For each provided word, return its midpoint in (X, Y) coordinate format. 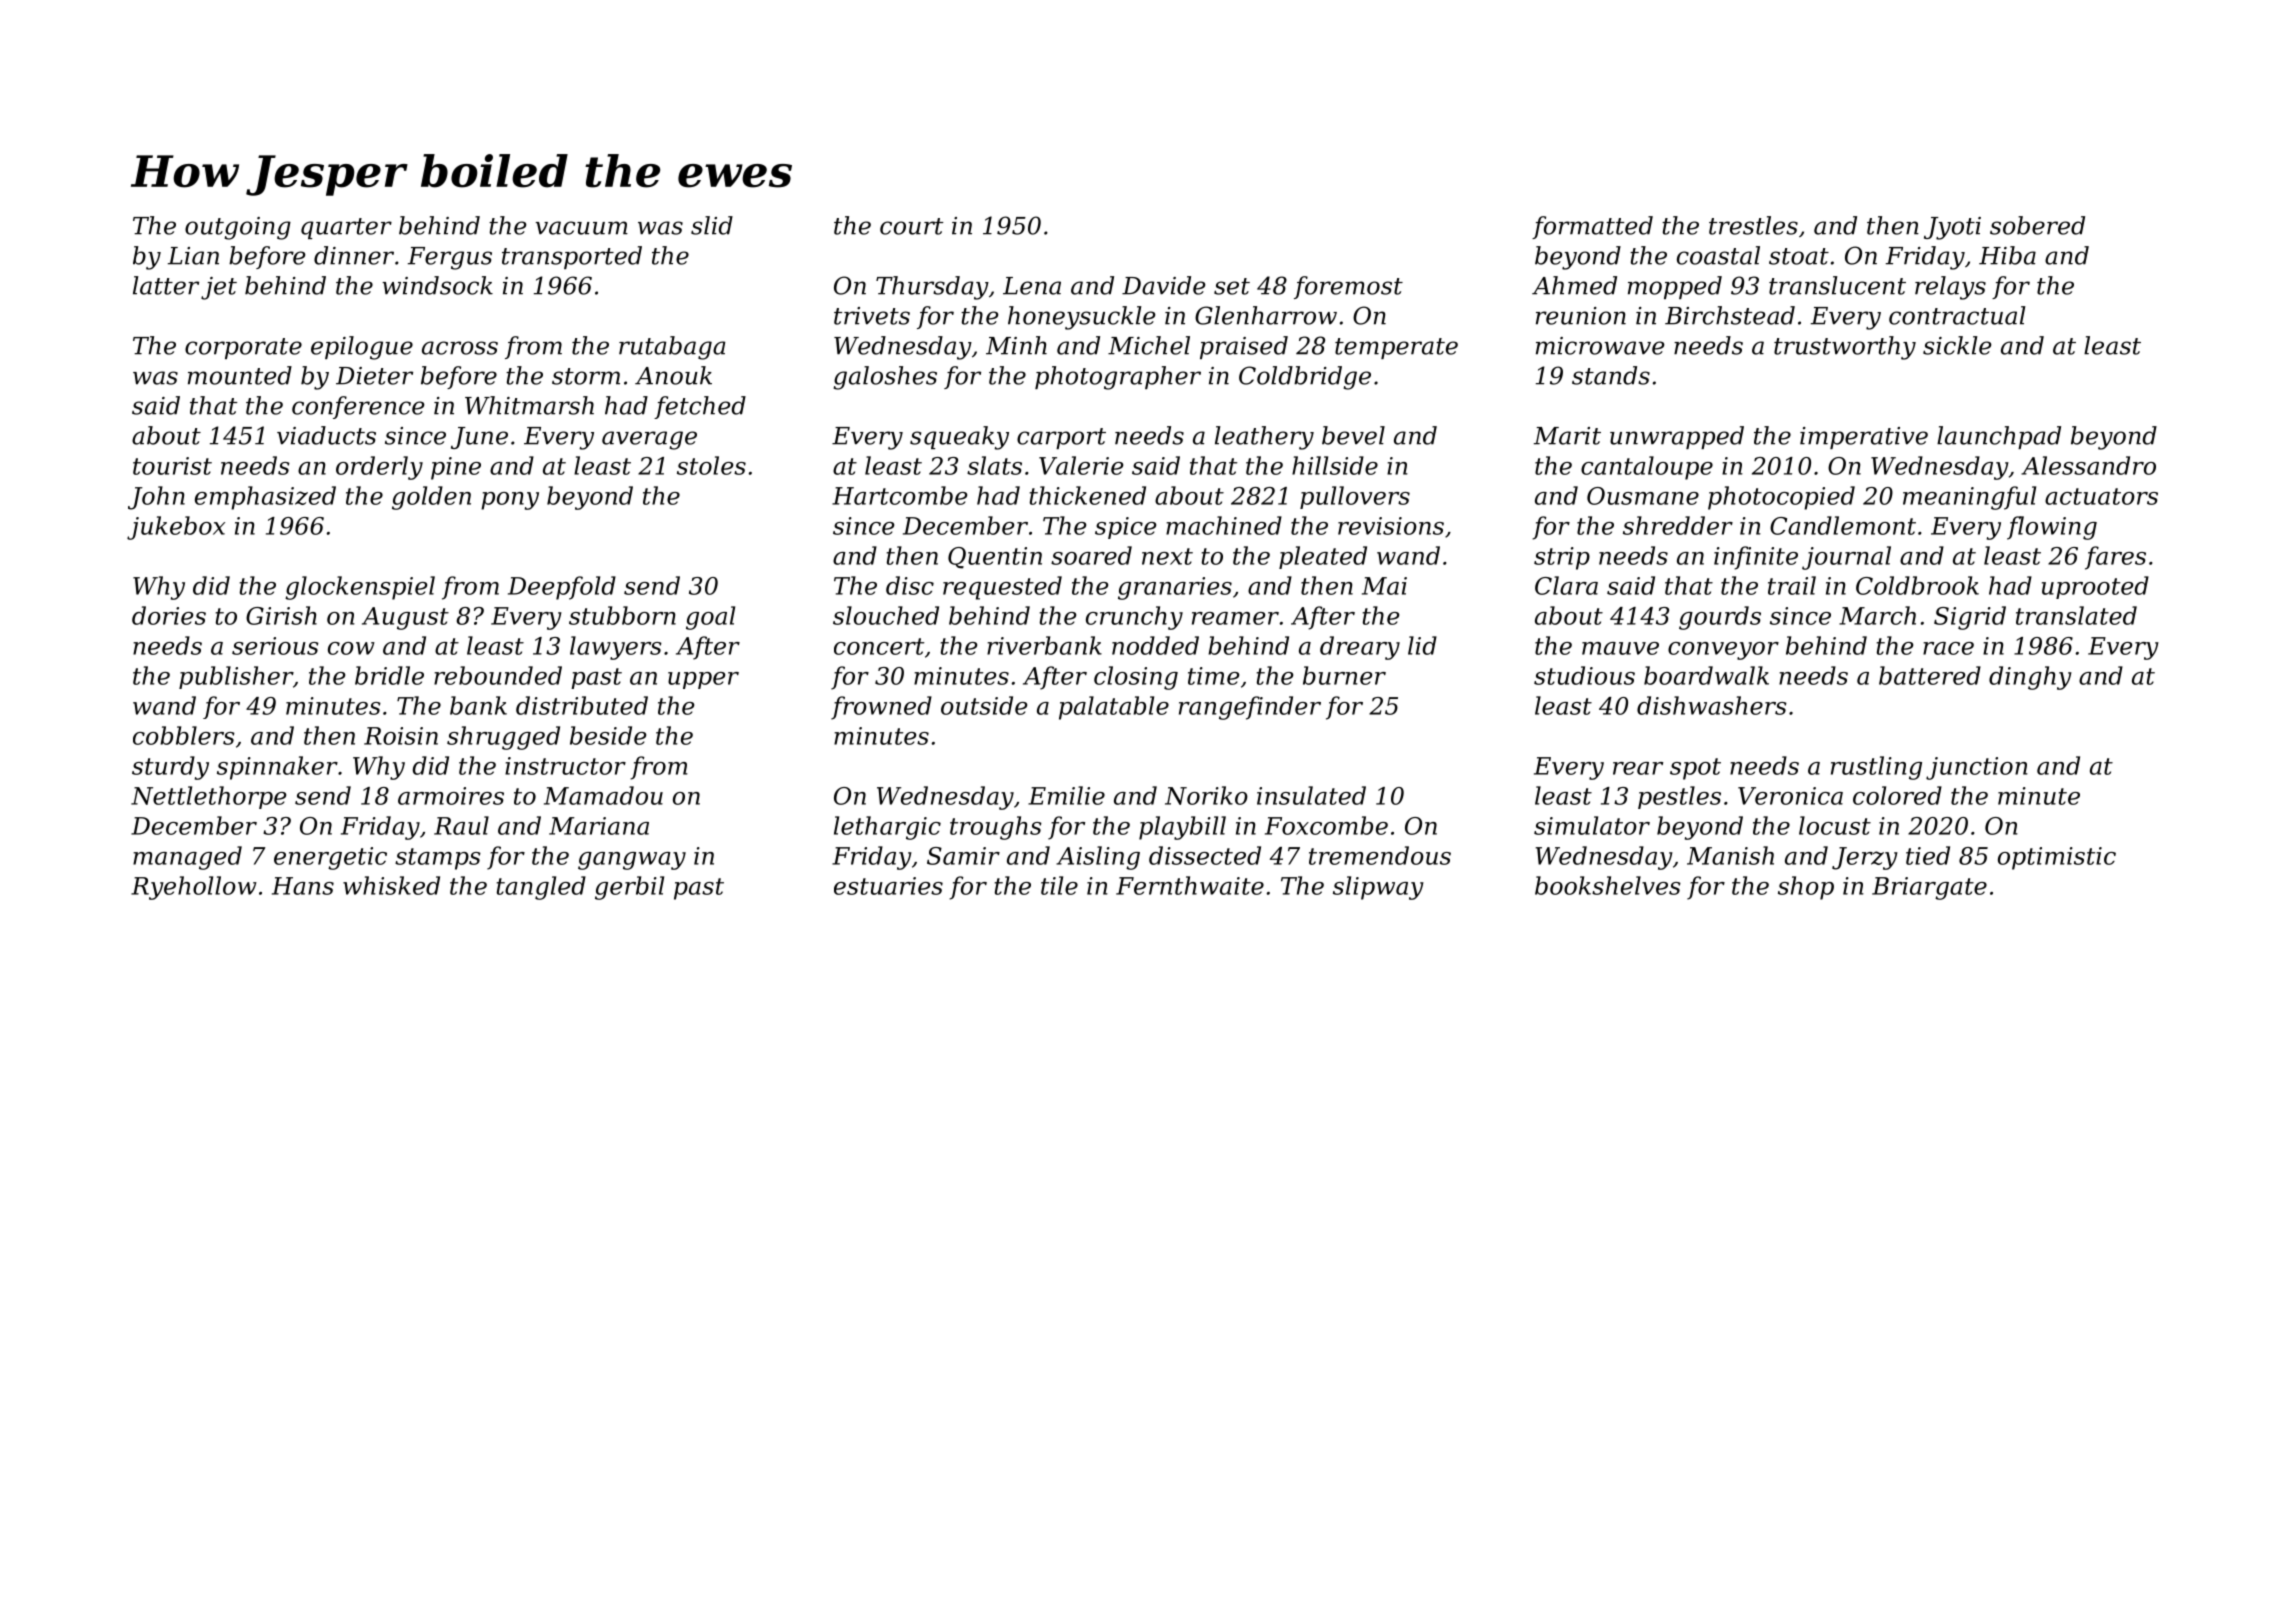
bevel (1353, 435)
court (911, 226)
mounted (240, 375)
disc (910, 585)
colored (1897, 795)
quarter (346, 228)
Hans (303, 886)
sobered (2037, 225)
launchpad (1999, 437)
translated (2076, 615)
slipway (1378, 888)
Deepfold (562, 588)
